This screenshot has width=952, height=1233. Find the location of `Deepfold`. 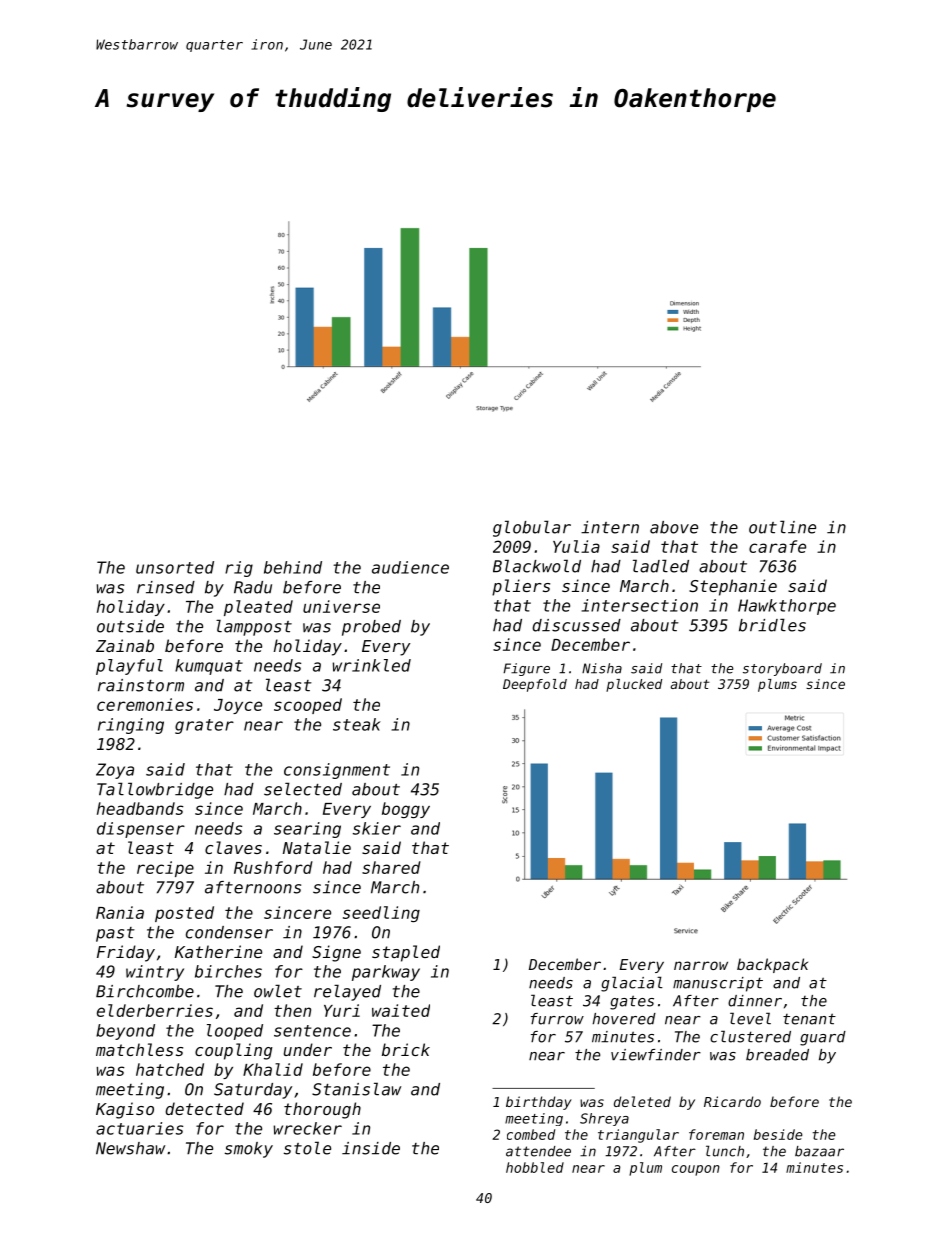

Deepfold is located at coordinates (535, 685).
